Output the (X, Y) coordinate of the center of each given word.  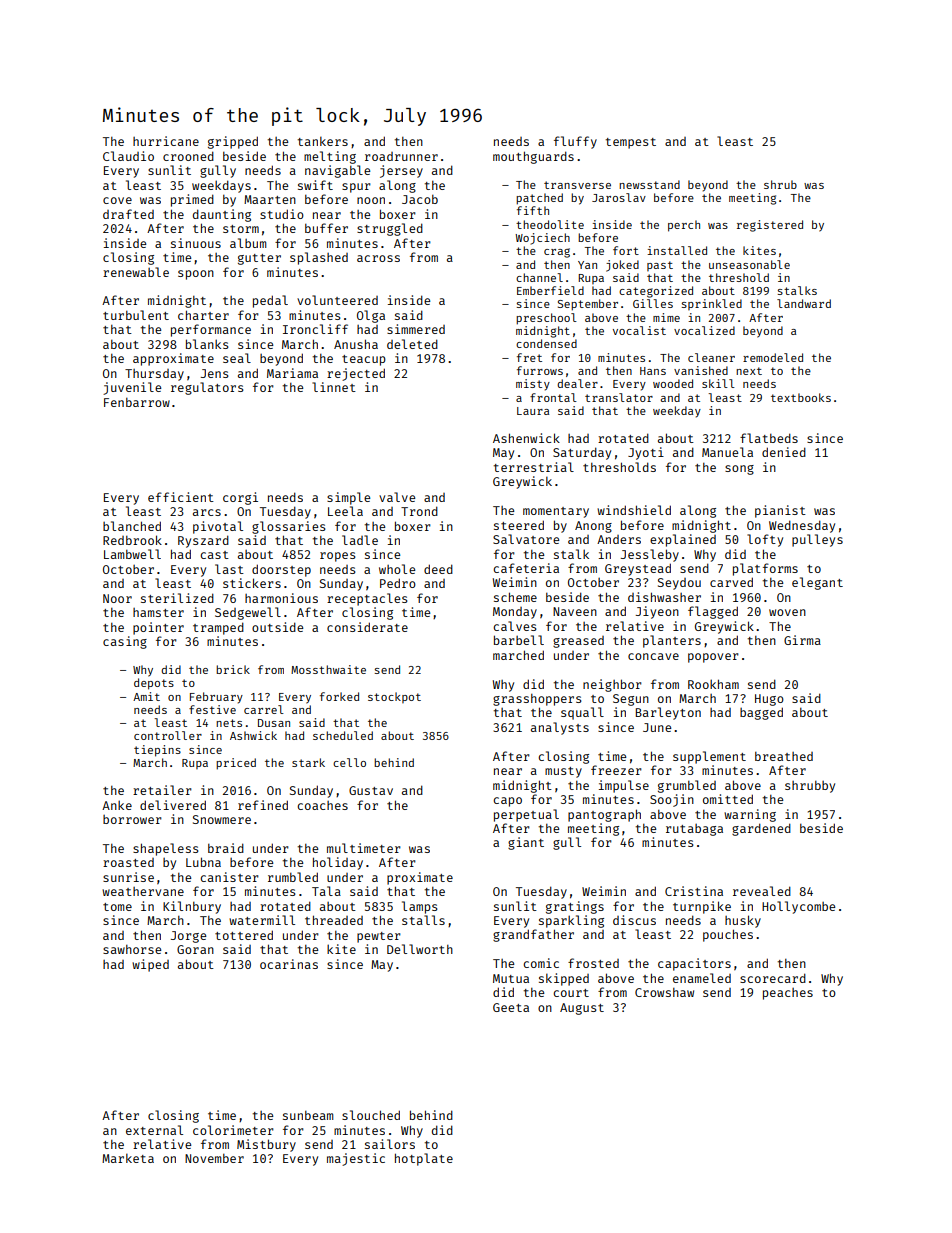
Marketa (128, 1158)
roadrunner (401, 156)
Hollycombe (798, 907)
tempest (631, 143)
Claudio (128, 156)
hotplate (424, 1159)
